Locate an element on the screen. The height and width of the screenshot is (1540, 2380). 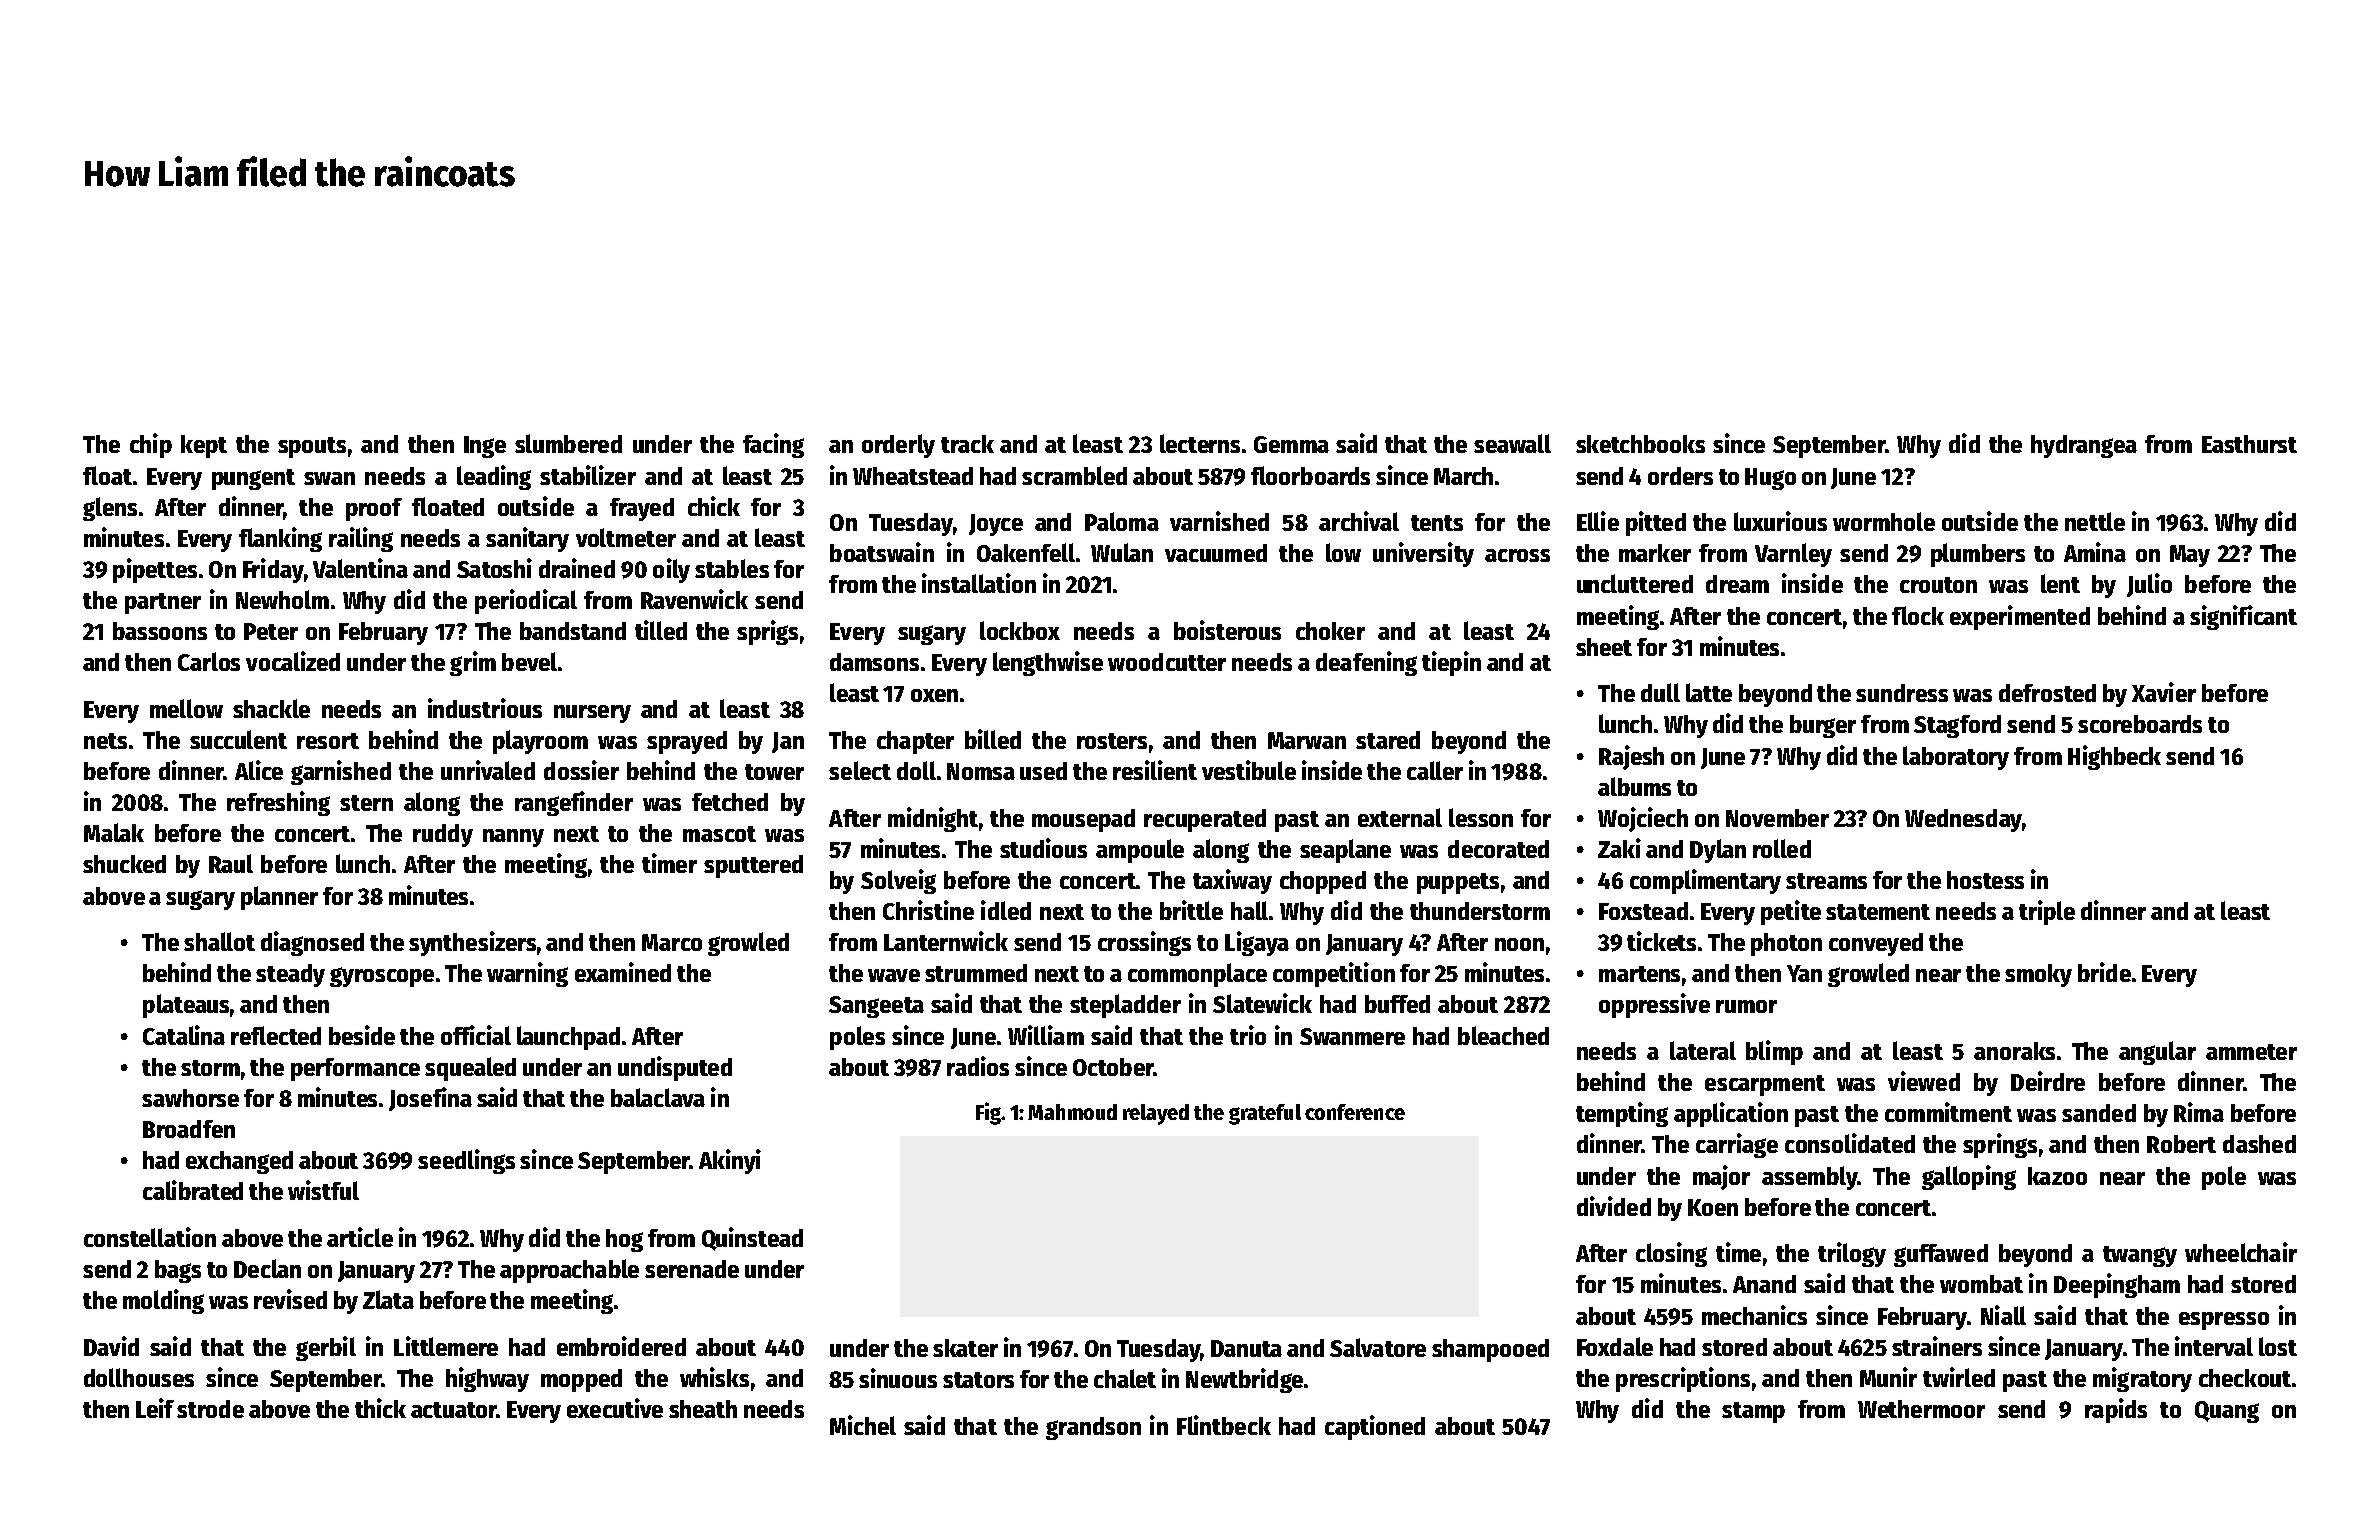
Stagford is located at coordinates (1957, 726).
